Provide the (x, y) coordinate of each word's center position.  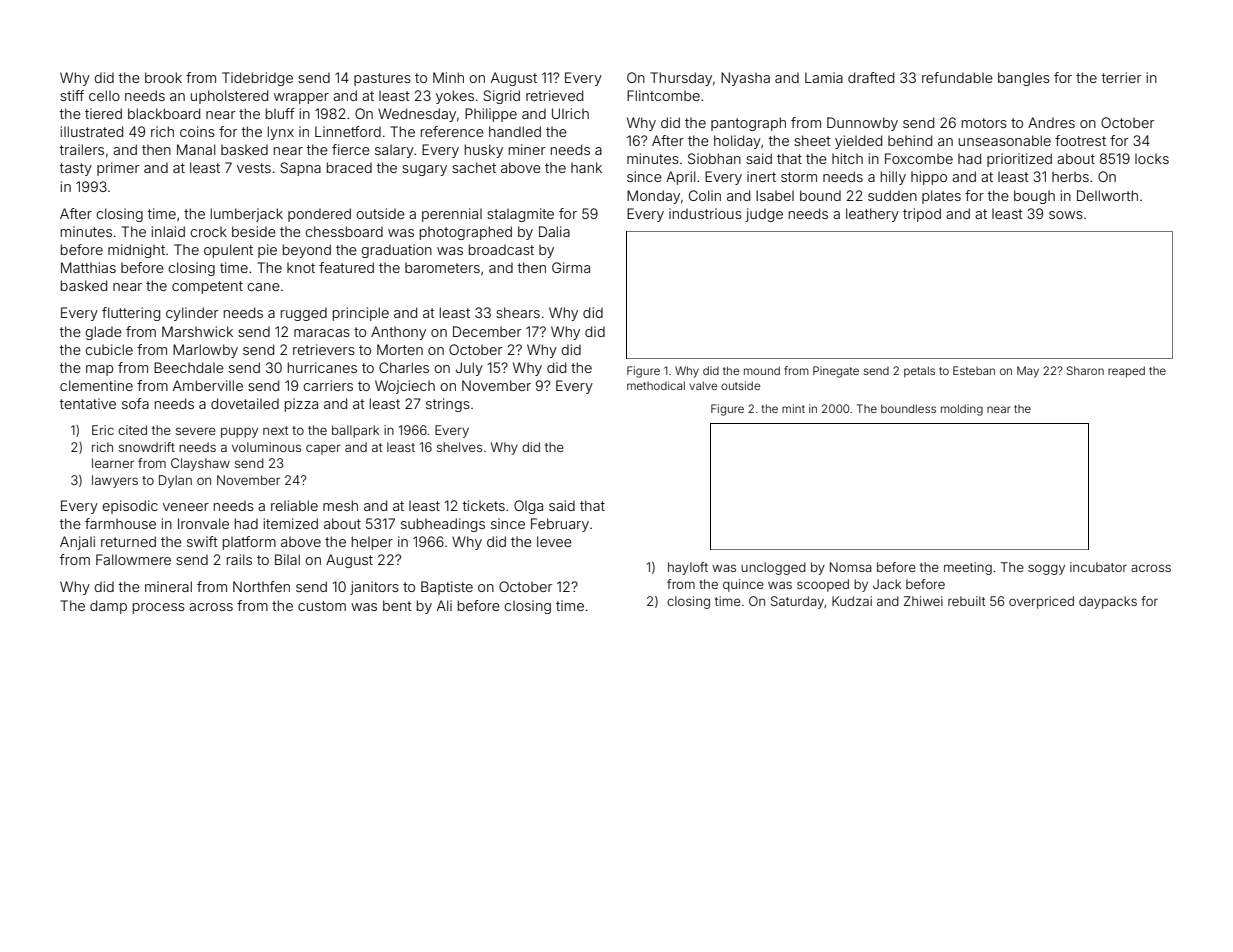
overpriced (1041, 602)
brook (163, 77)
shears (518, 312)
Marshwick (197, 331)
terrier (1121, 77)
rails (239, 559)
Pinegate (836, 372)
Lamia (824, 77)
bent (397, 605)
